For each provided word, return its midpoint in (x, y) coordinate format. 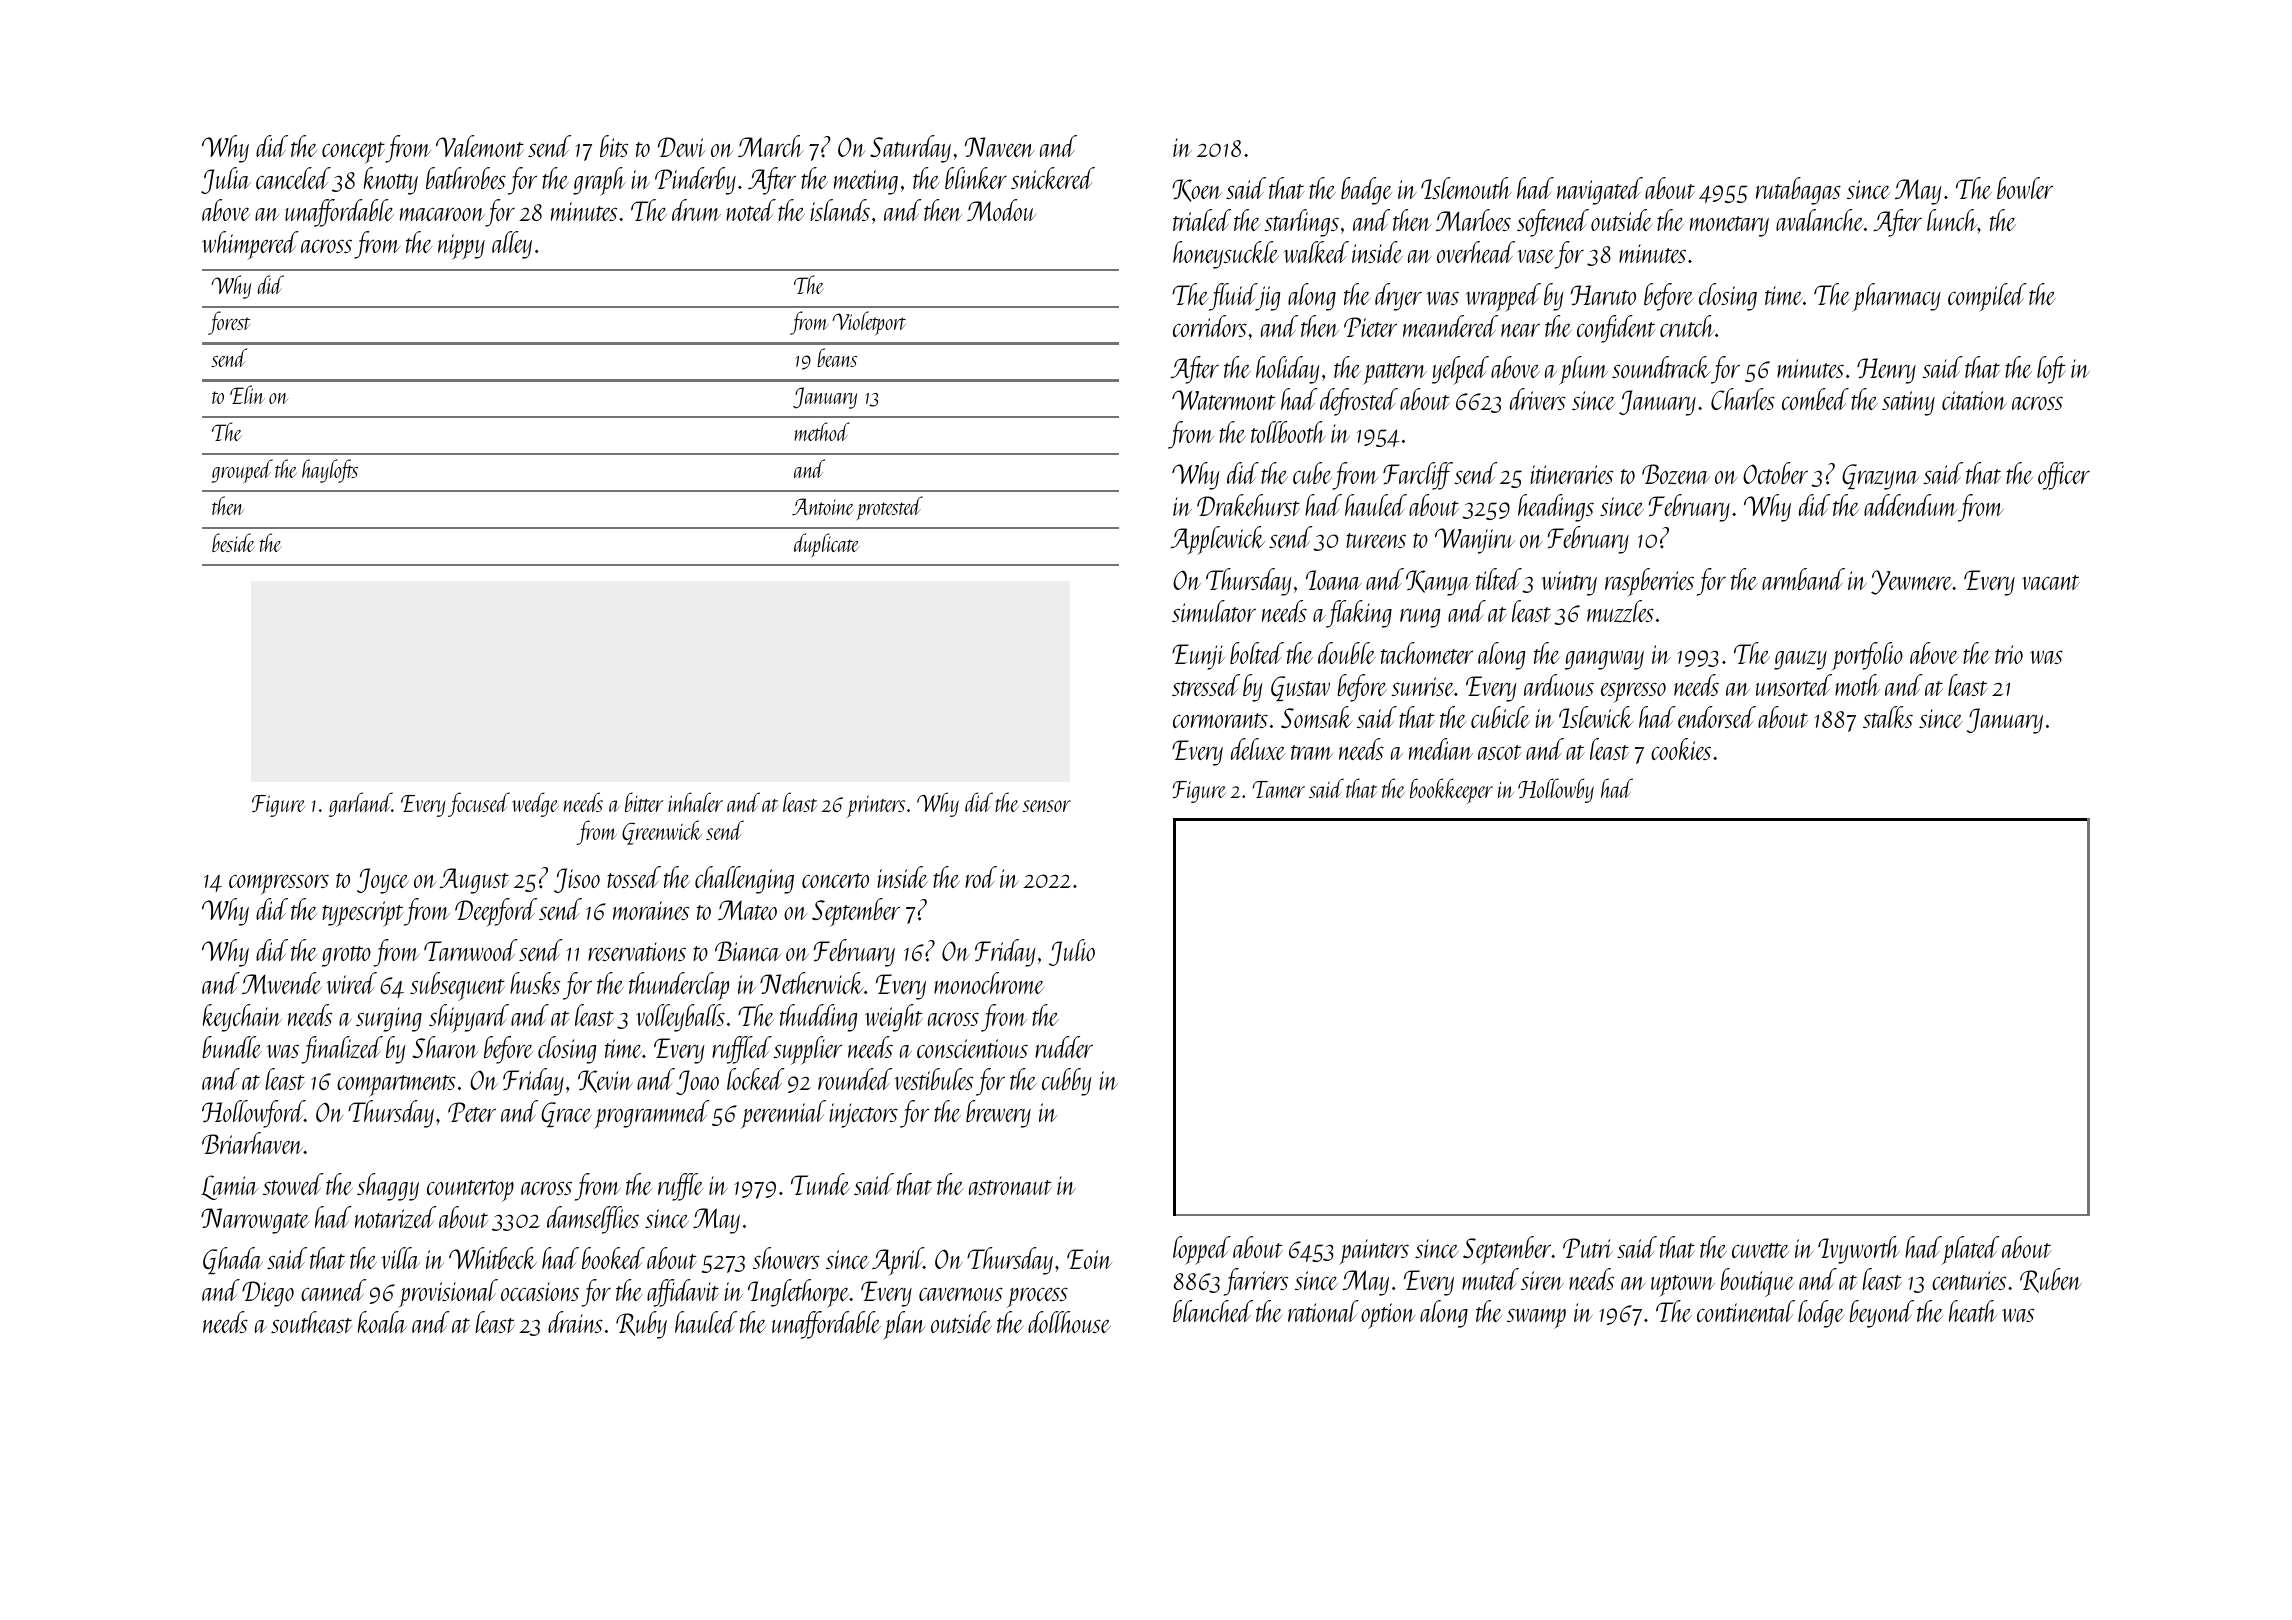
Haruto (1603, 295)
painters (1374, 1252)
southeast (312, 1322)
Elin (247, 394)
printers (876, 806)
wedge (535, 804)
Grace (566, 1114)
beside (233, 542)
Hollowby (1556, 790)
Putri (1588, 1248)
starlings (1301, 223)
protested (889, 508)
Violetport (869, 323)
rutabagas (1798, 191)
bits (614, 146)
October (1775, 473)
